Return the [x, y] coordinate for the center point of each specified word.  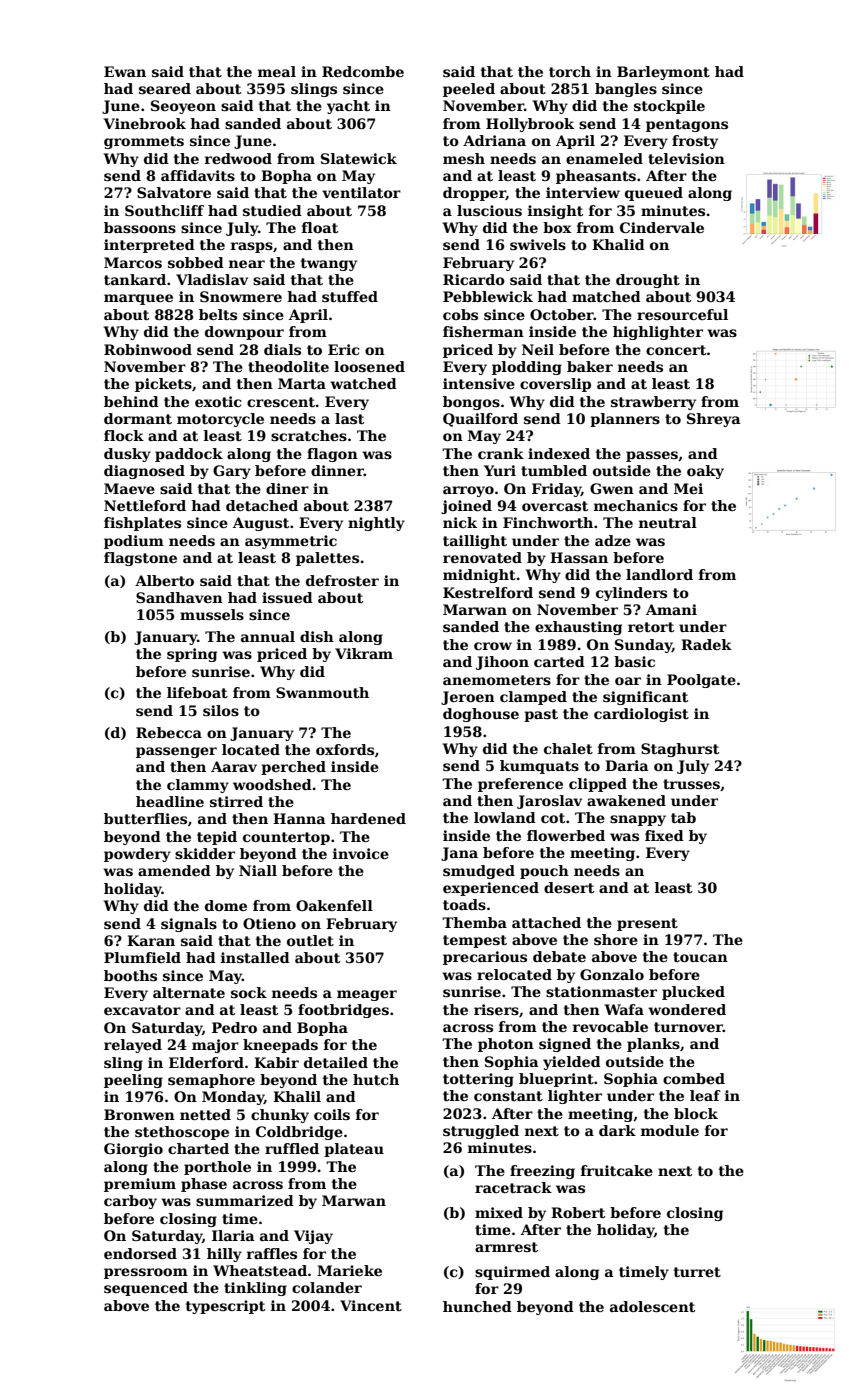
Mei [688, 488]
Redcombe [363, 71]
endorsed [140, 1253]
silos [221, 710]
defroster [342, 580]
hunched [477, 1306]
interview [583, 192]
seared [165, 88]
